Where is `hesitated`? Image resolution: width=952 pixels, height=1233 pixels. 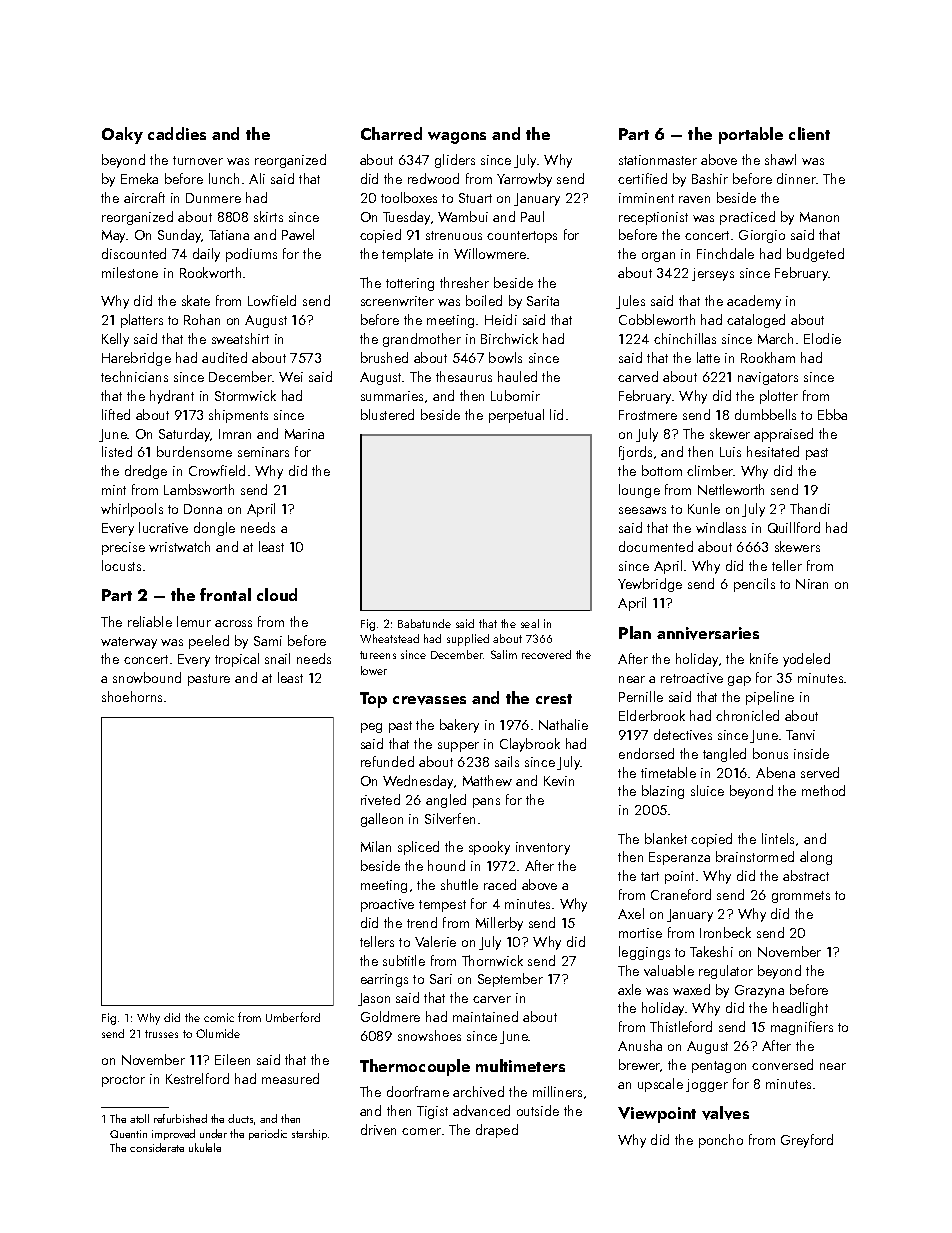
hesitated is located at coordinates (773, 451).
